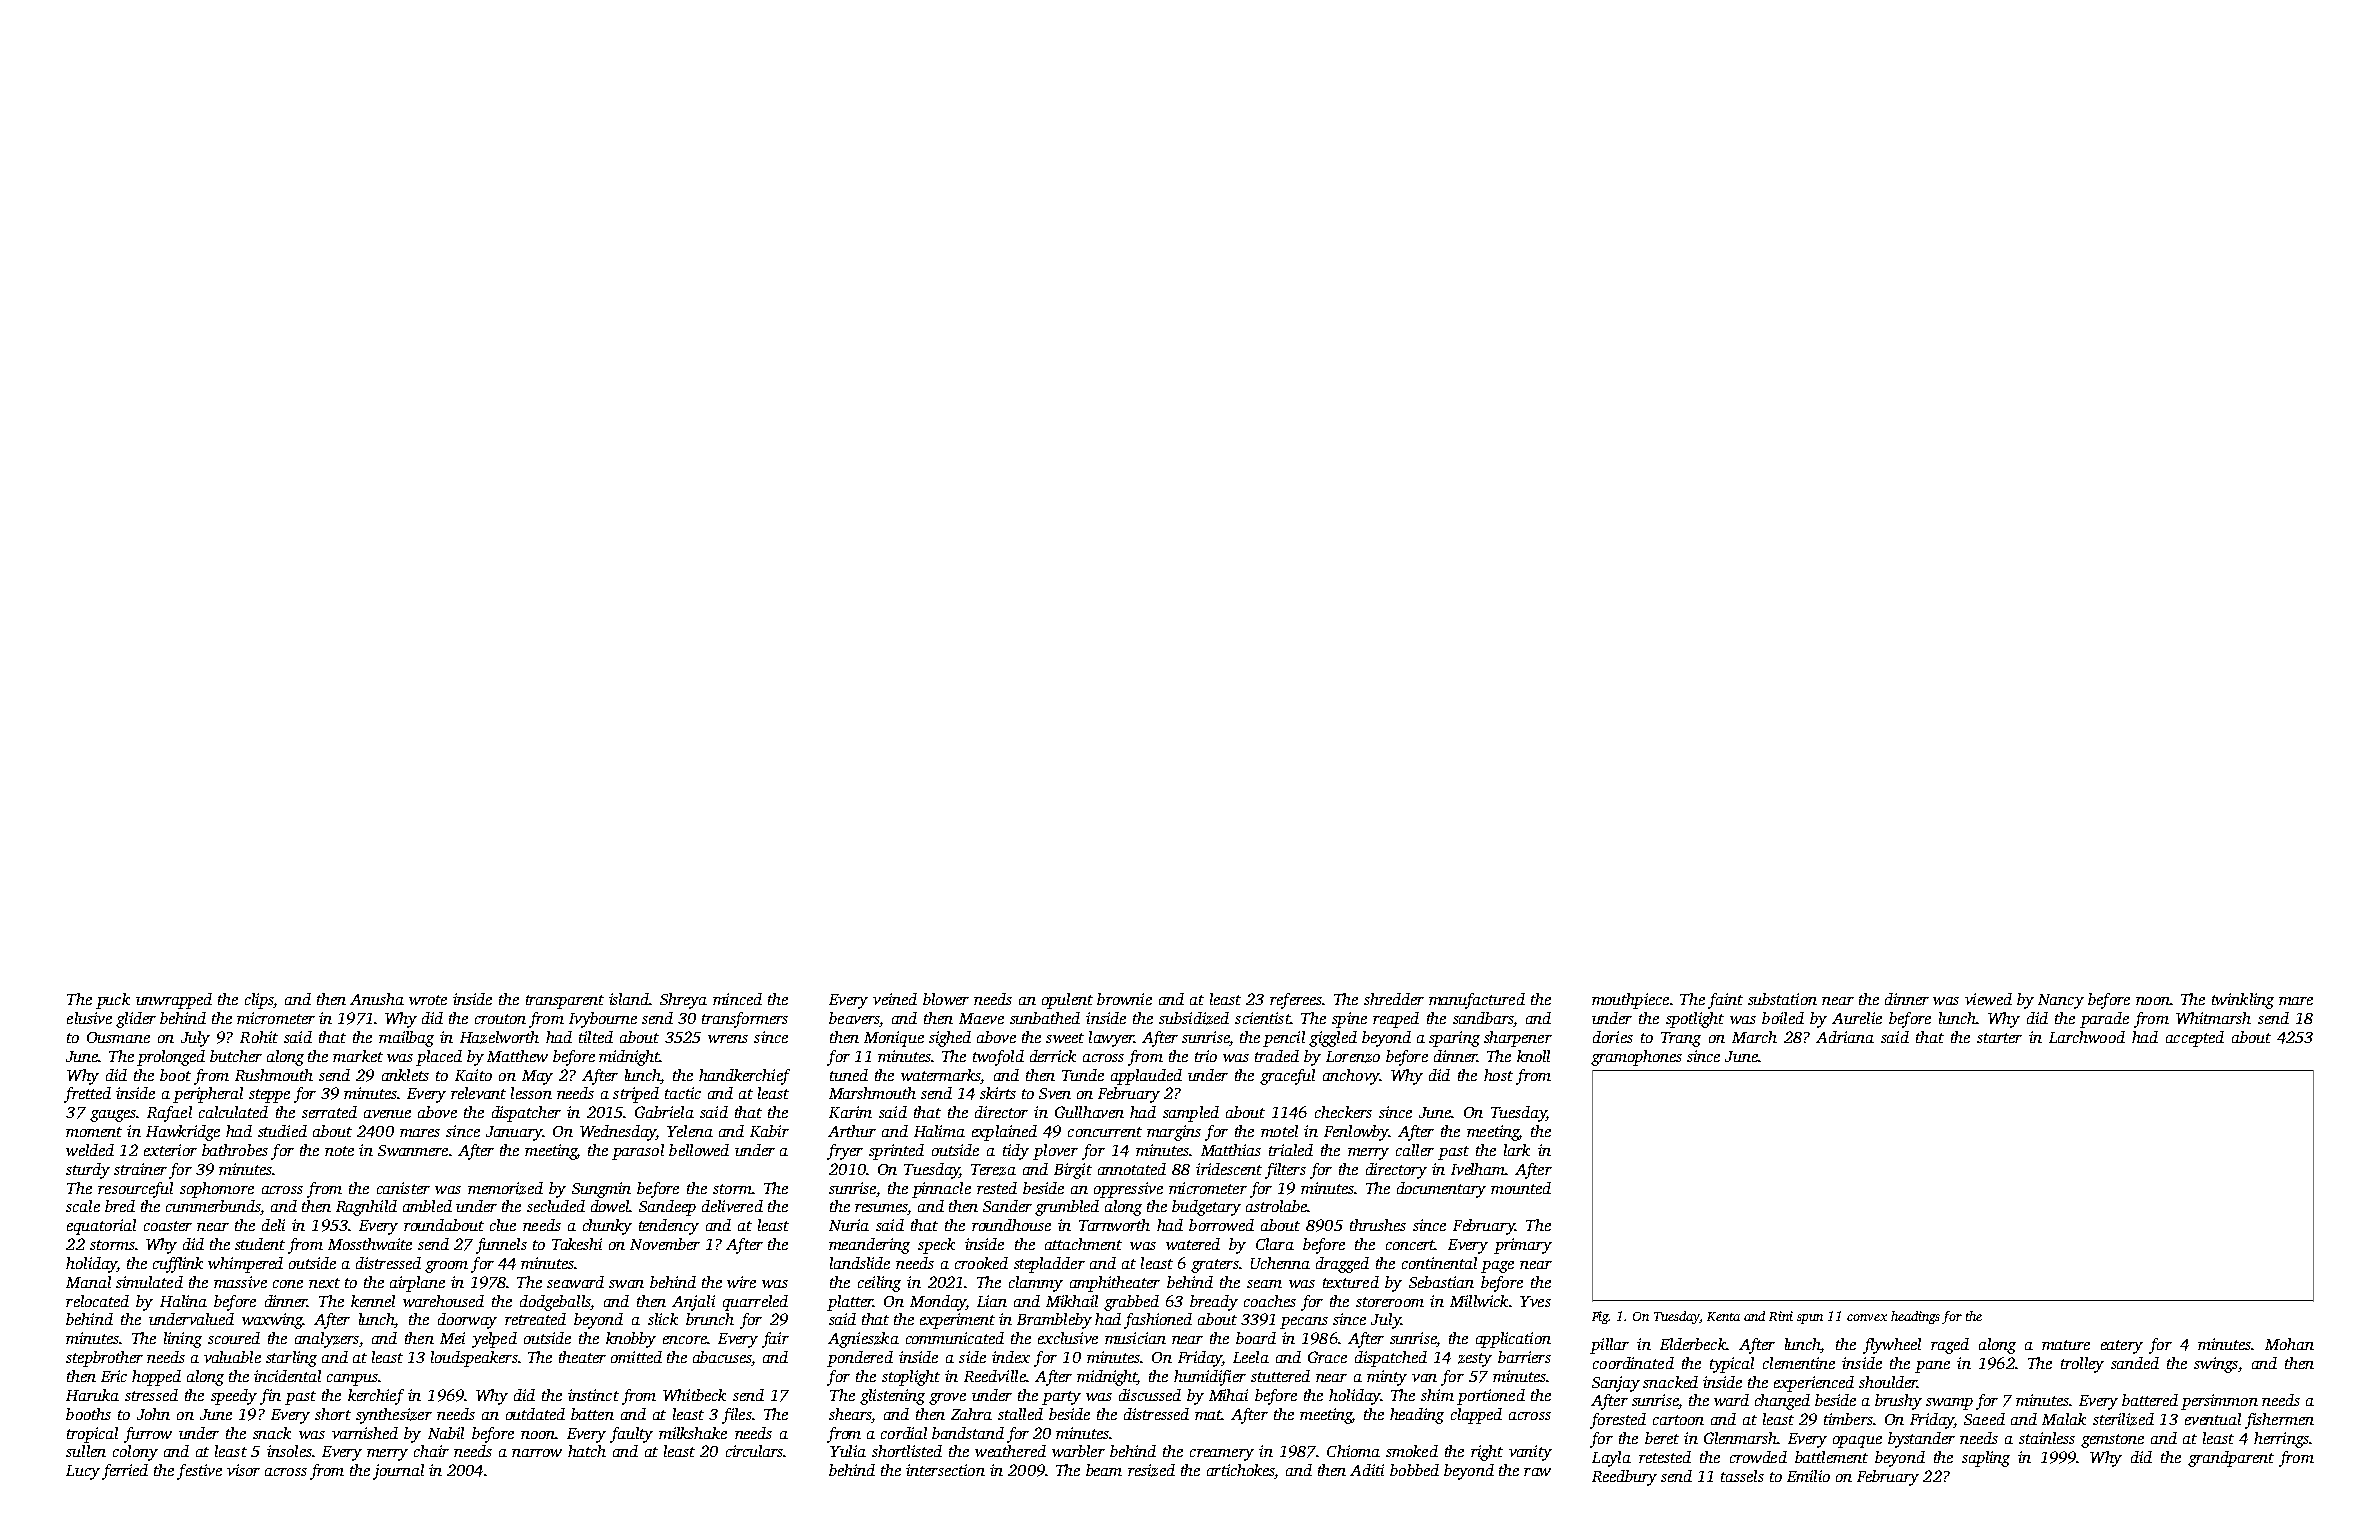 This image has width=2380, height=1540. What do you see at coordinates (2082, 1365) in the image?
I see `trolley` at bounding box center [2082, 1365].
